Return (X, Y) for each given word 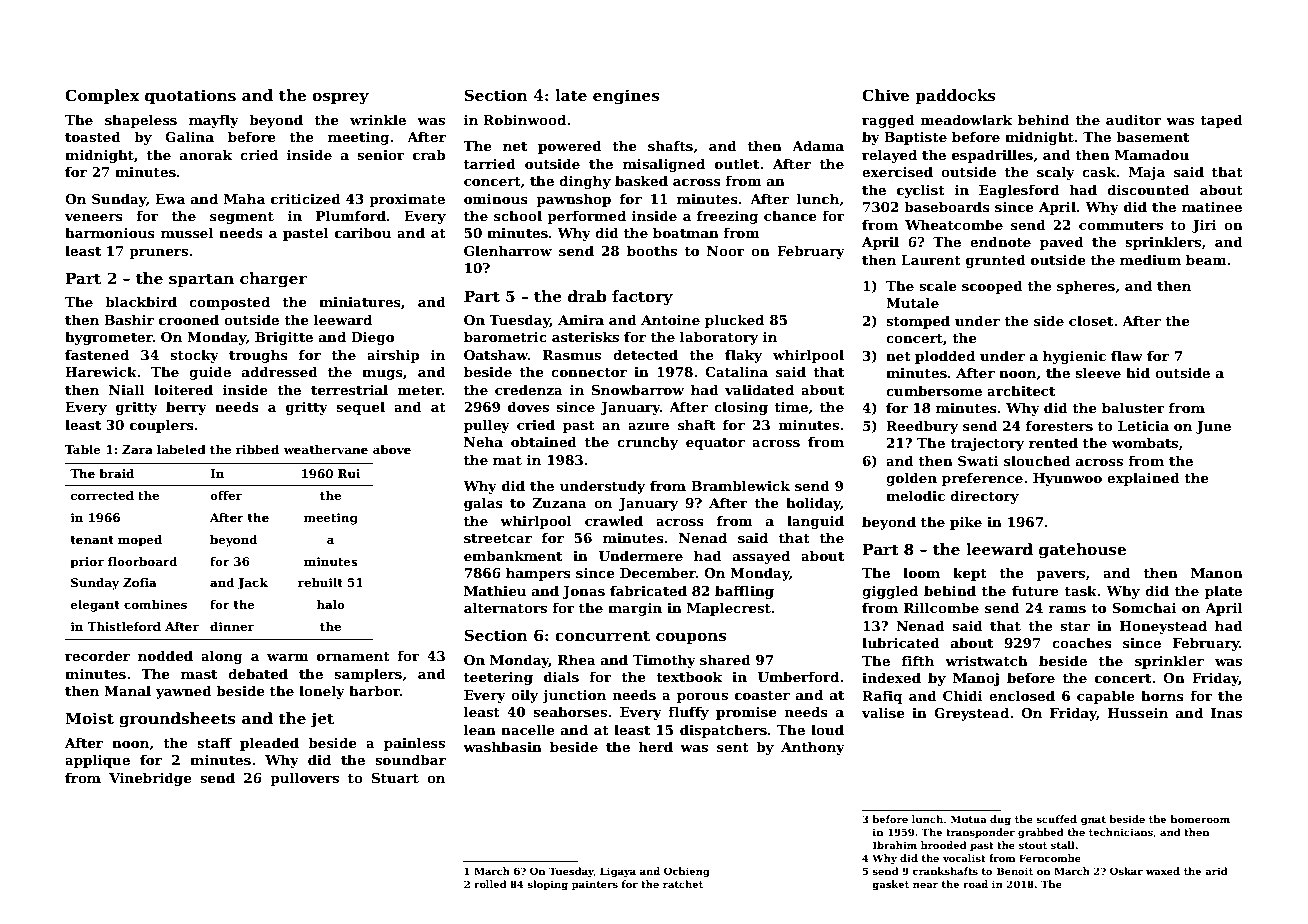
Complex (102, 96)
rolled (490, 884)
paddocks (955, 96)
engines (626, 97)
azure (648, 426)
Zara (137, 449)
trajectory (987, 444)
